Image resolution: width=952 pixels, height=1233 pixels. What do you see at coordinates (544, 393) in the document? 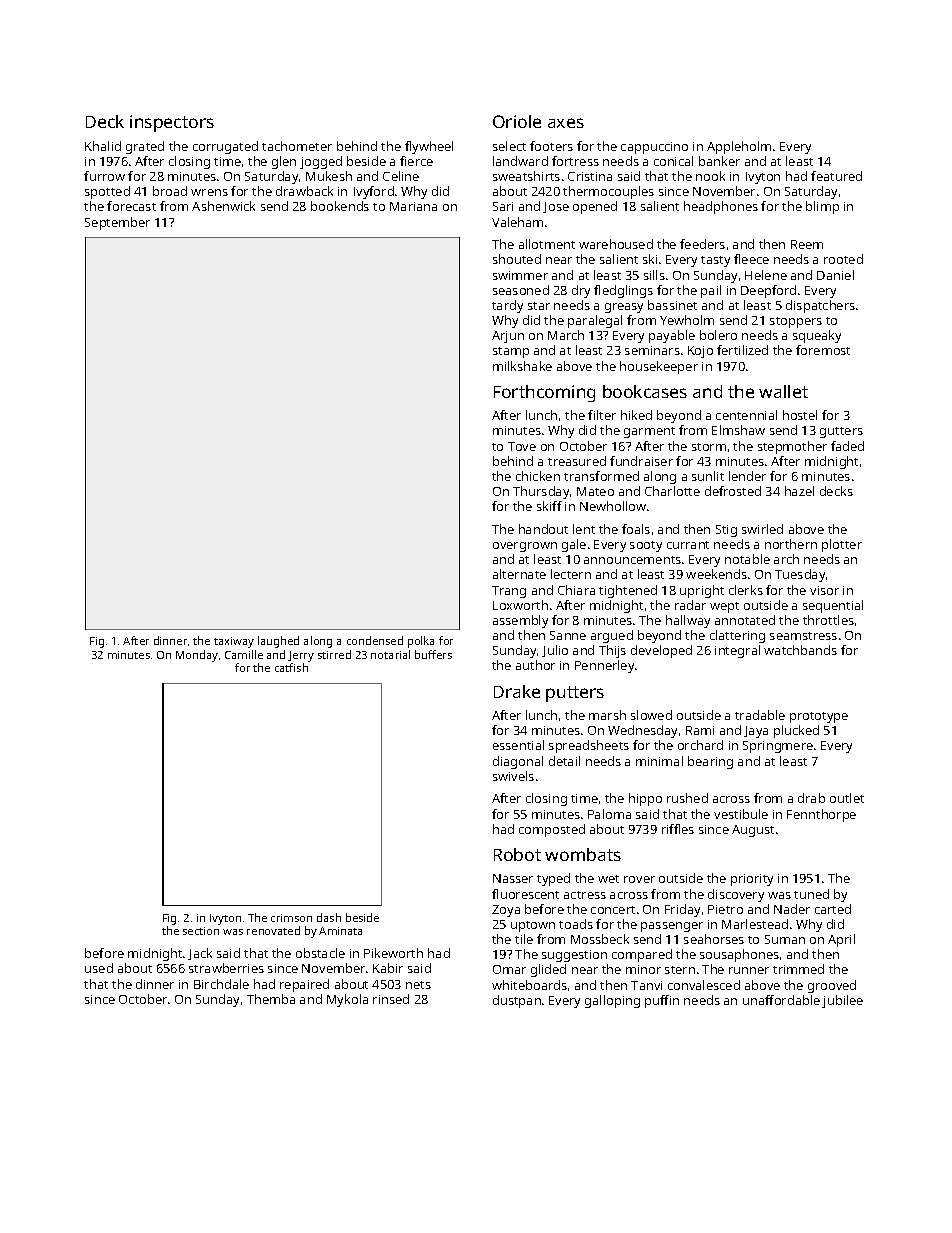
I see `Forthcoming` at bounding box center [544, 393].
